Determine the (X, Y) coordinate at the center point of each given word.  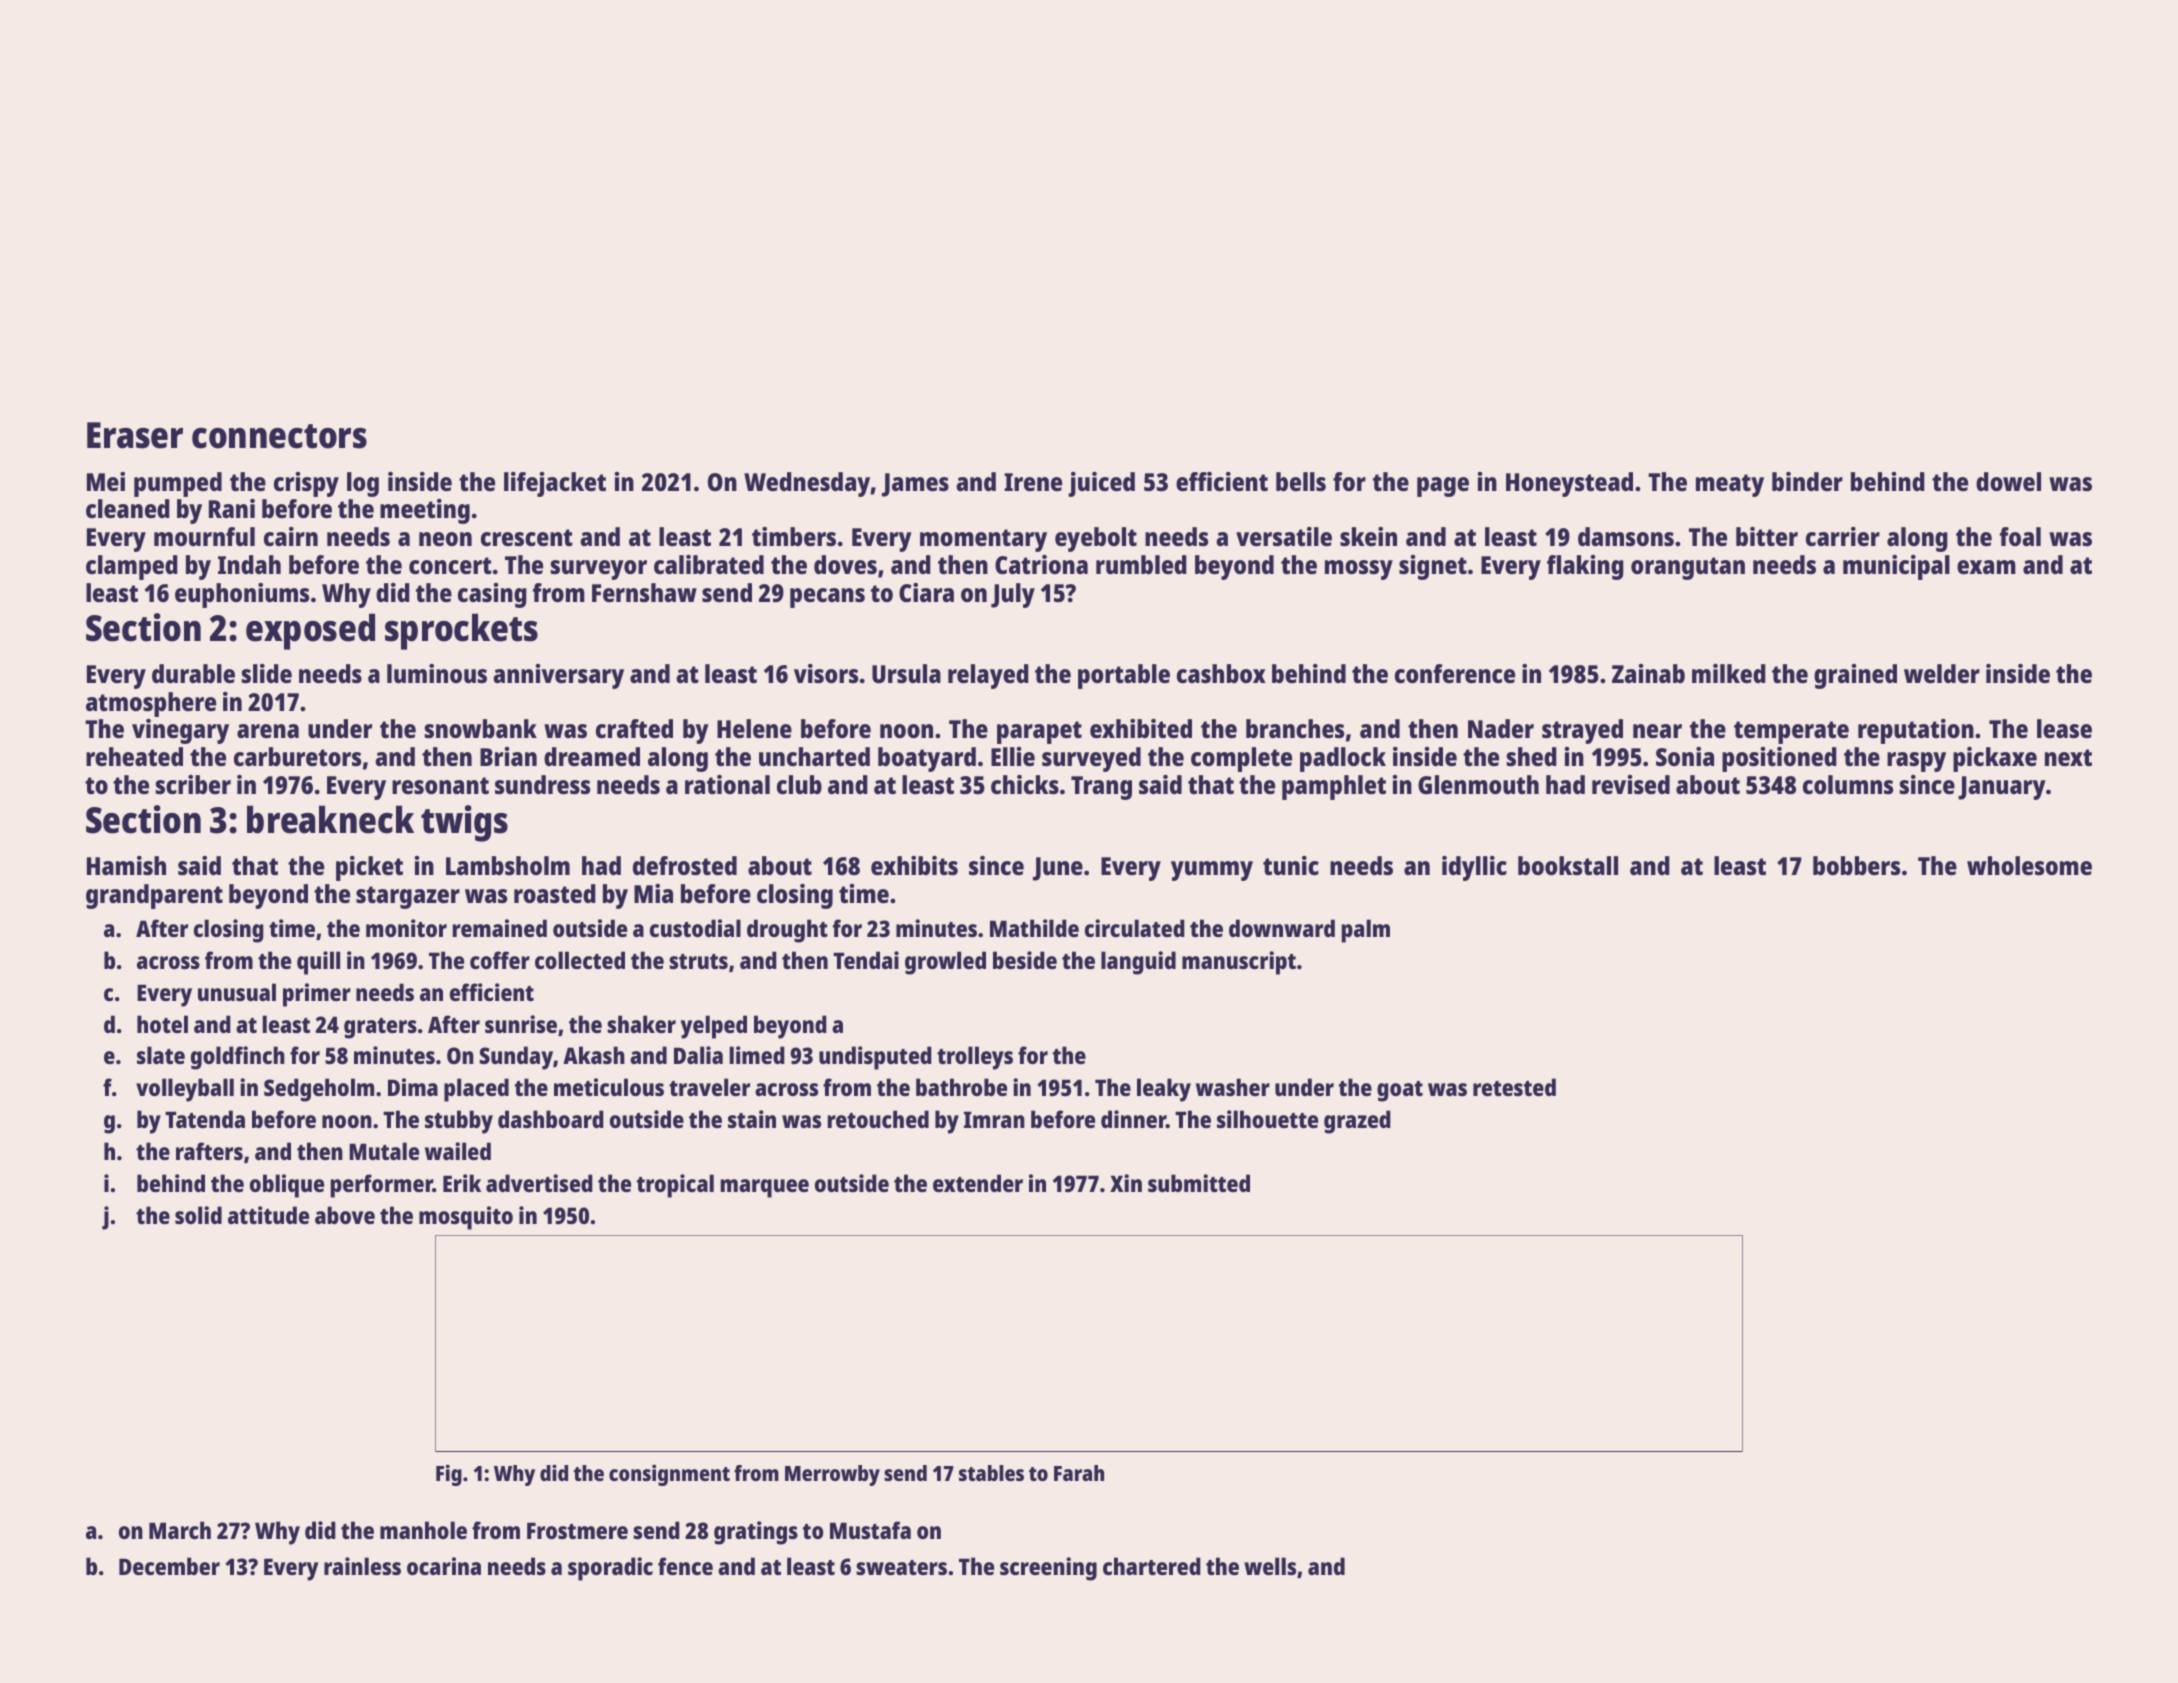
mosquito (466, 1218)
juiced (1101, 484)
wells (1270, 1566)
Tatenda (205, 1119)
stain (752, 1119)
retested (1514, 1087)
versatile (1284, 536)
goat (1400, 1091)
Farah (1079, 1473)
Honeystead (1569, 484)
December (169, 1566)
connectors (279, 436)
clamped (132, 567)
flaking (1585, 567)
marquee (764, 1188)
